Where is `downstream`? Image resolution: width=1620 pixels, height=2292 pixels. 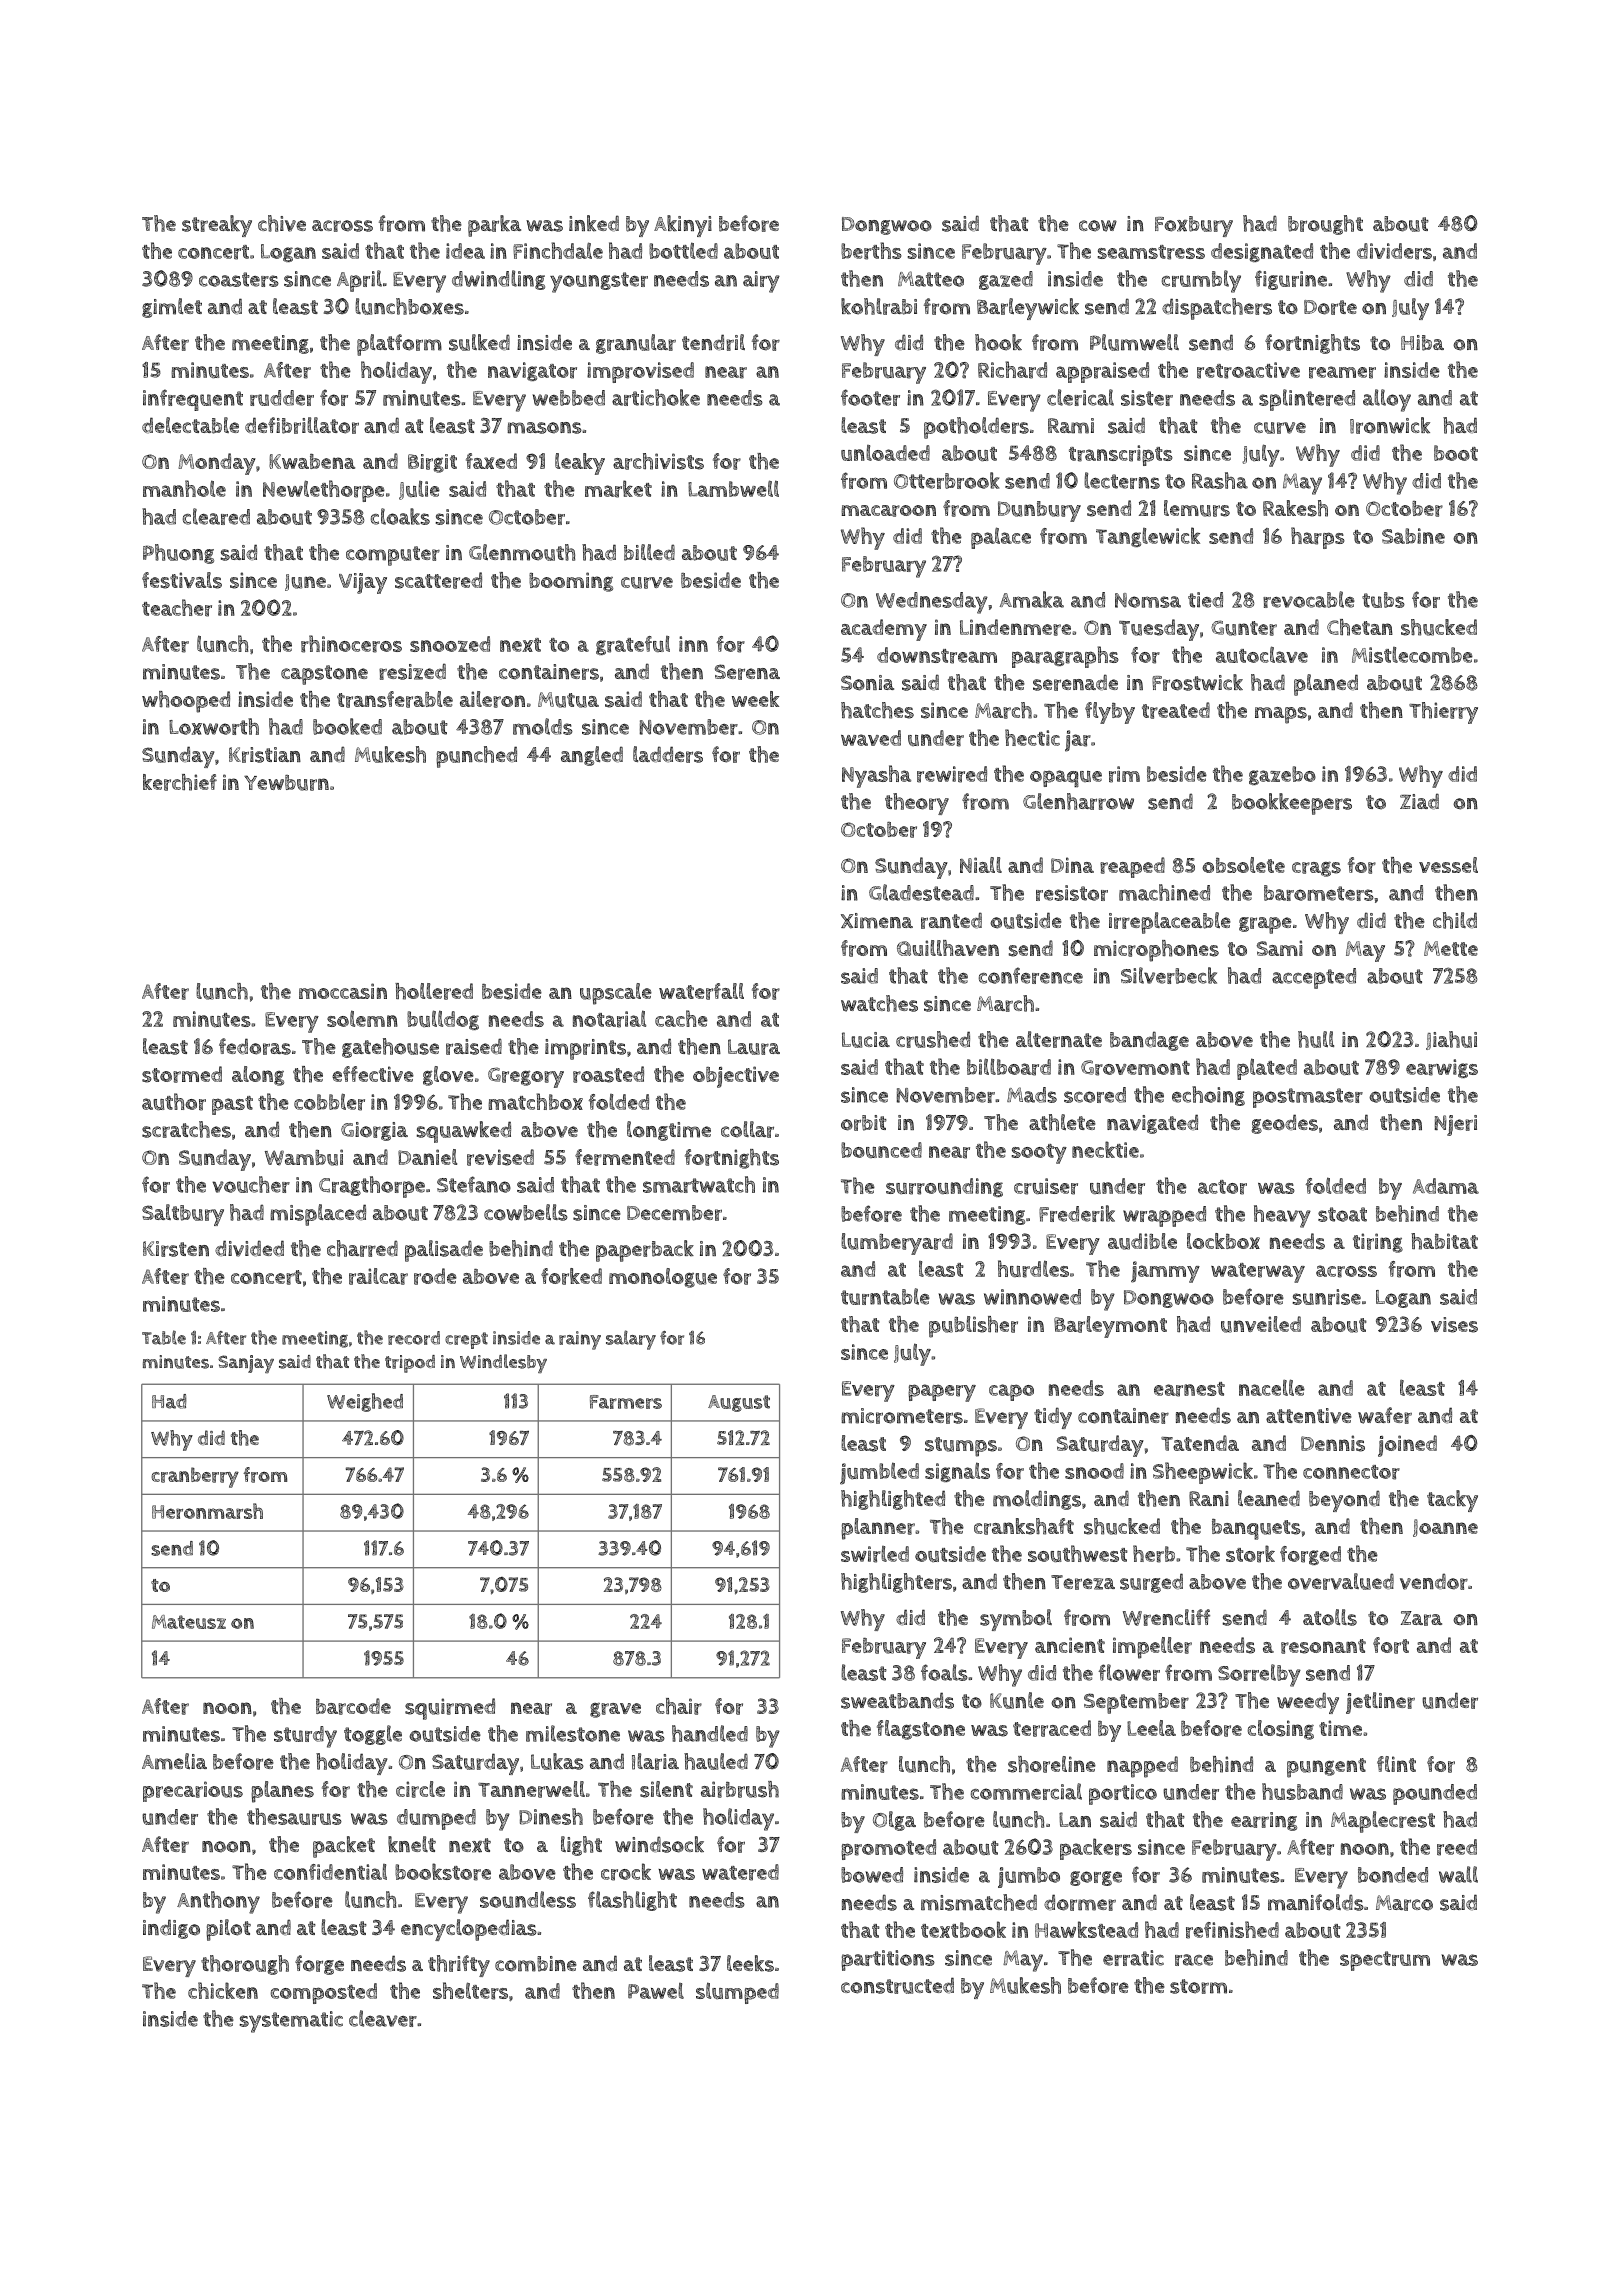
downstream is located at coordinates (937, 655).
